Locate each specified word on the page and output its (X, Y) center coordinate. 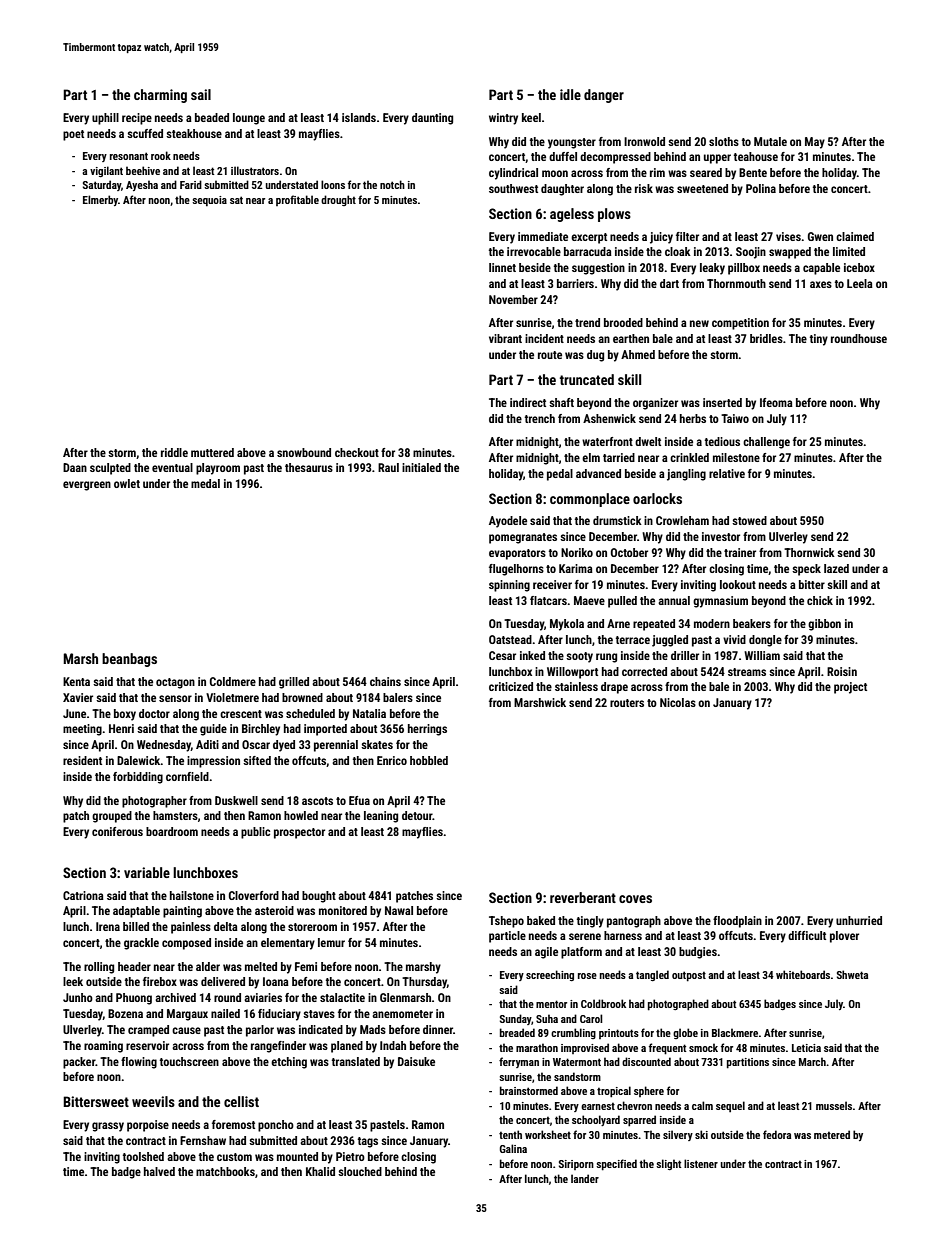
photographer (154, 802)
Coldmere (233, 681)
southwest (513, 188)
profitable (297, 200)
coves (635, 899)
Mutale (770, 141)
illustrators (255, 170)
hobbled (429, 760)
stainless (576, 686)
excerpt (589, 238)
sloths (724, 141)
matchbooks (225, 1171)
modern (712, 623)
